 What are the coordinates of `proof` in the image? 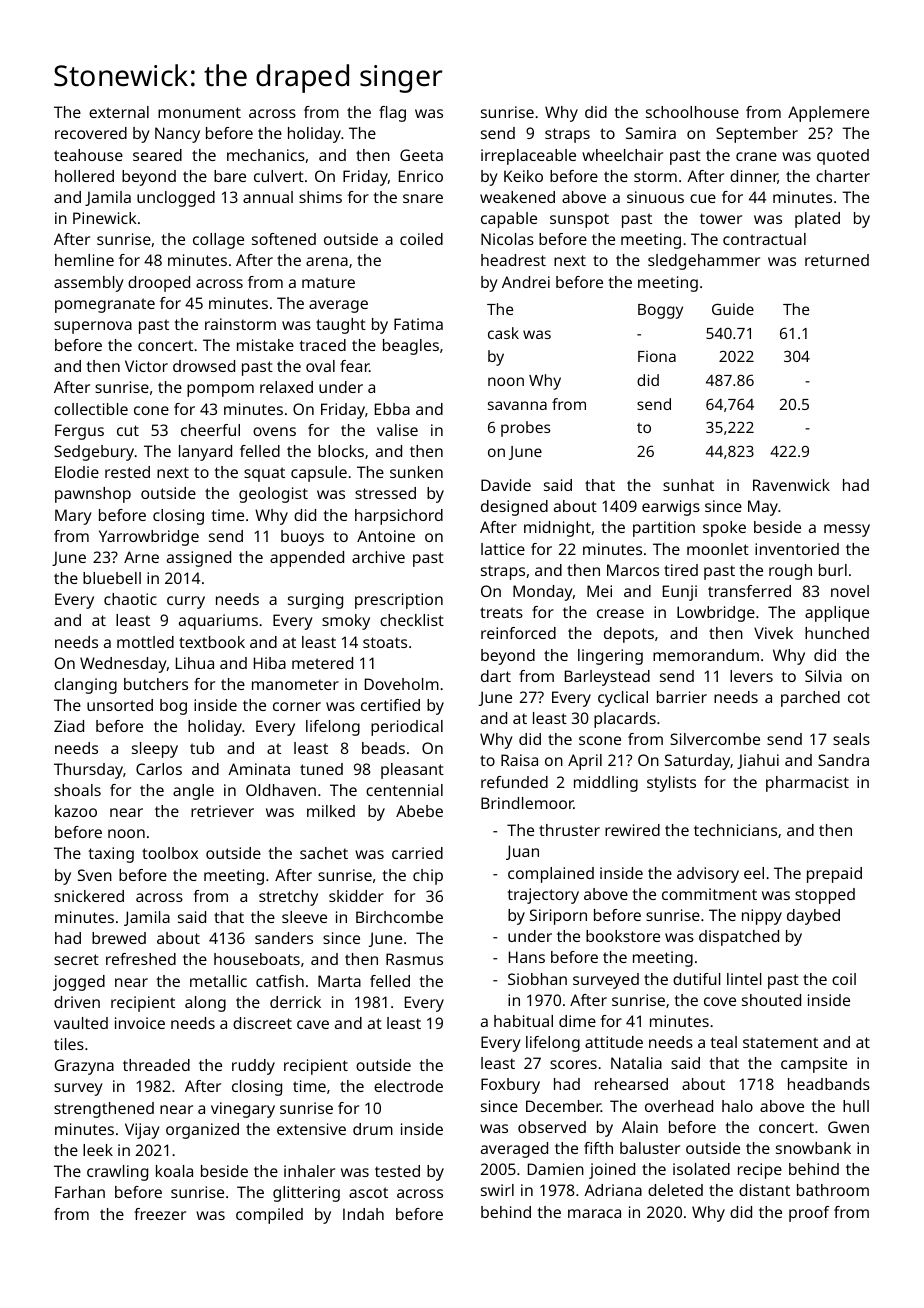 It's located at (809, 1214).
